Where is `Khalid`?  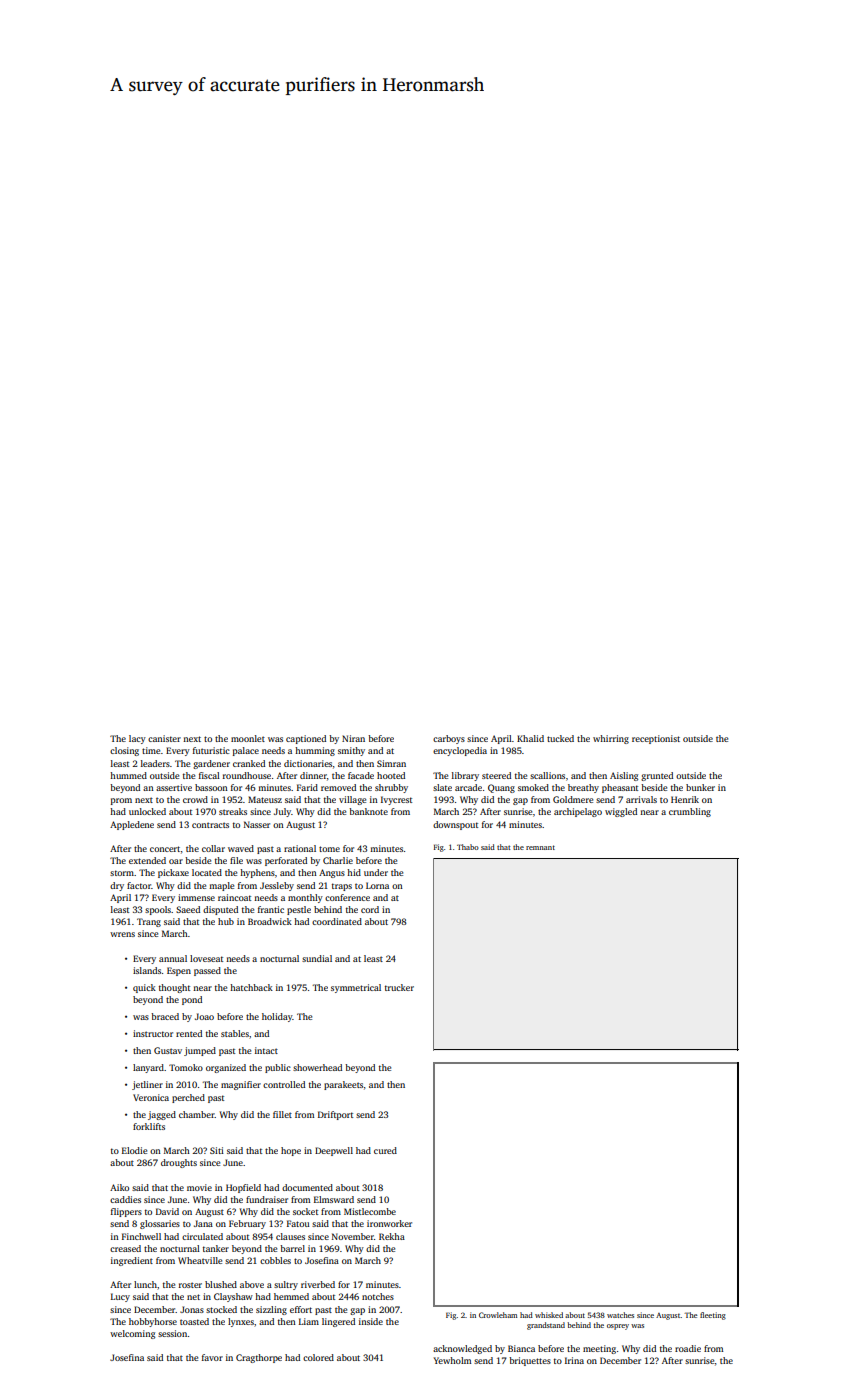 Khalid is located at coordinates (530, 738).
